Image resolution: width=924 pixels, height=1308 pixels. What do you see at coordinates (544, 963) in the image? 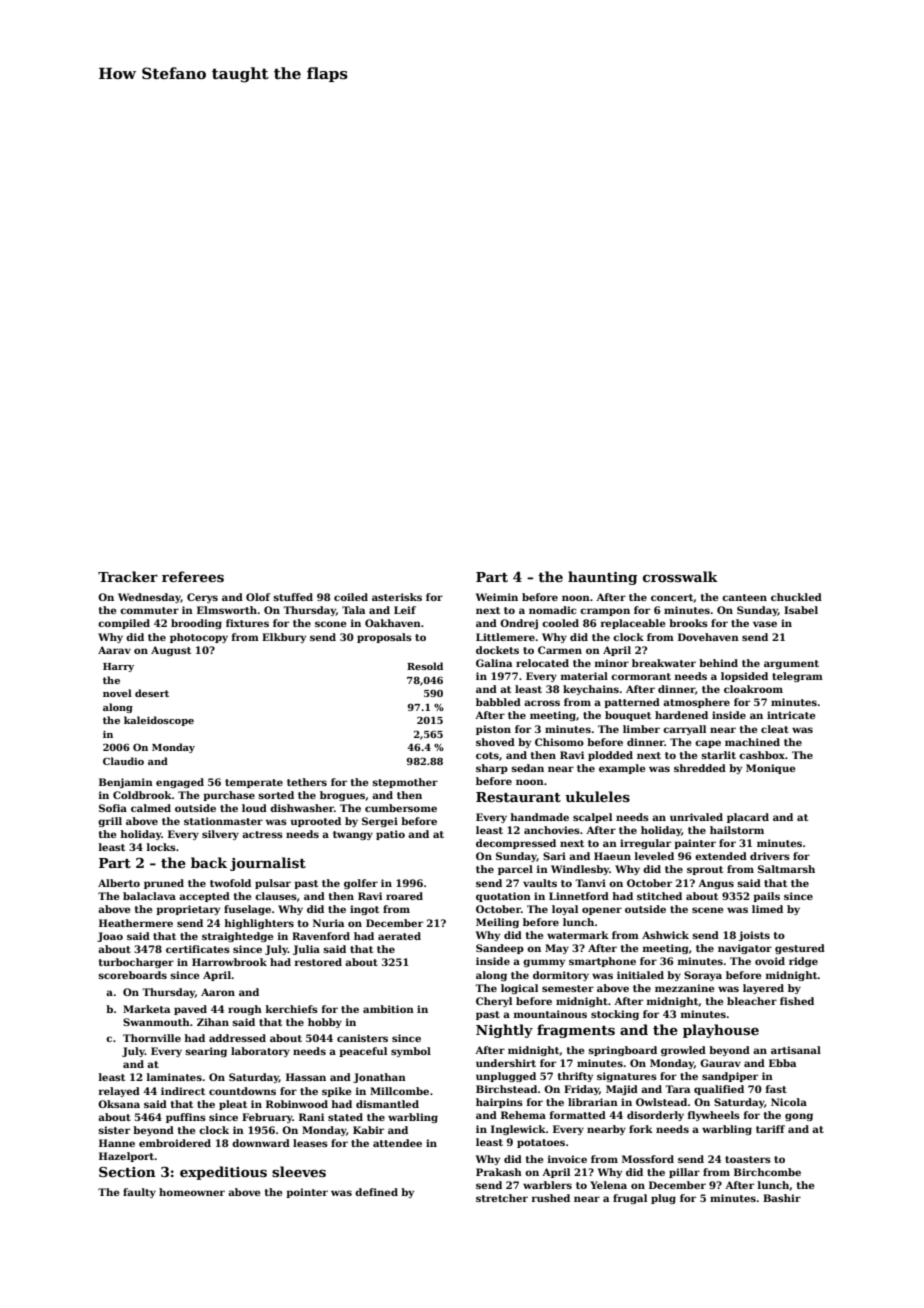
I see `gummy` at bounding box center [544, 963].
